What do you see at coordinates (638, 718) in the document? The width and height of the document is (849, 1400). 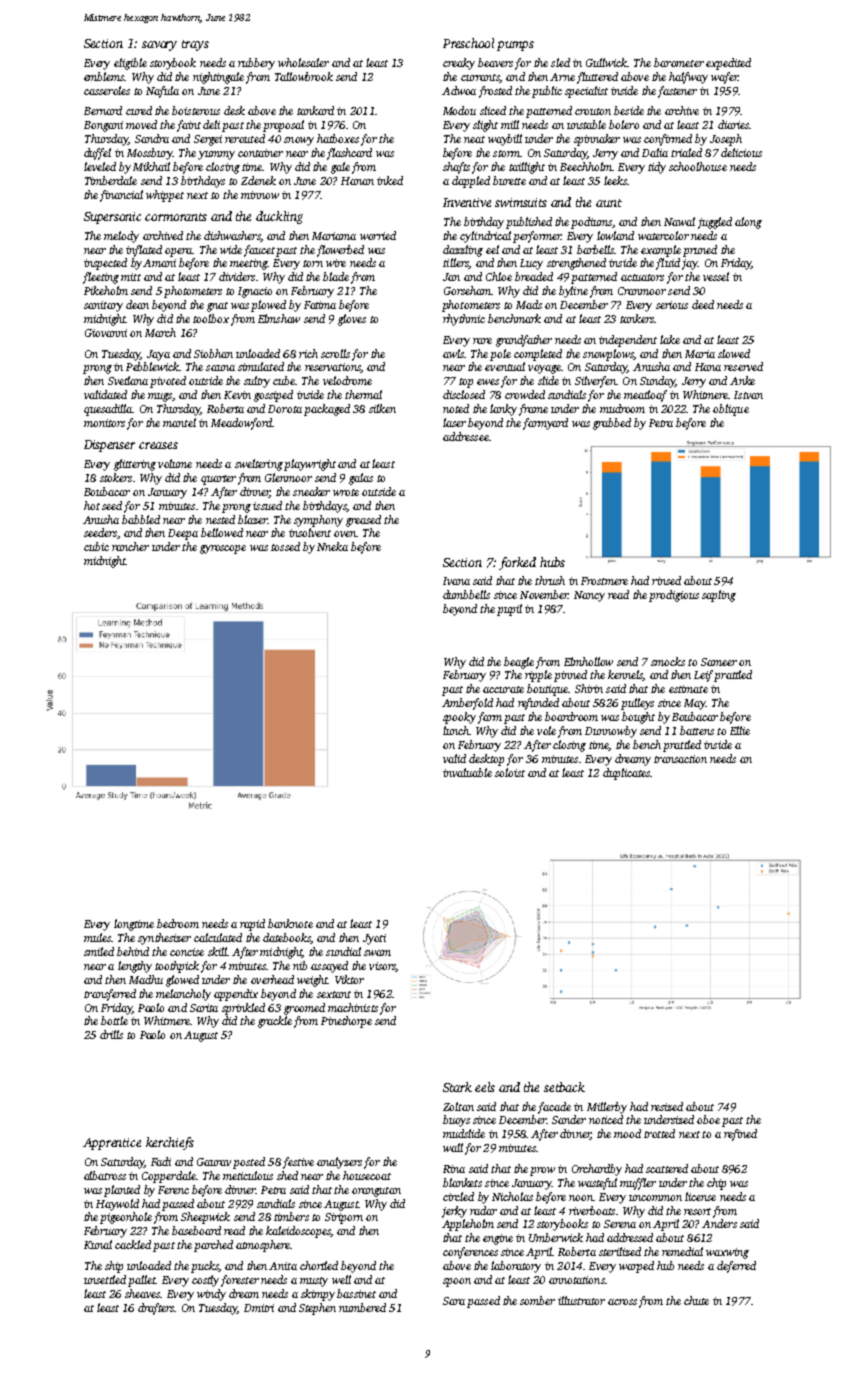 I see `bought` at bounding box center [638, 718].
